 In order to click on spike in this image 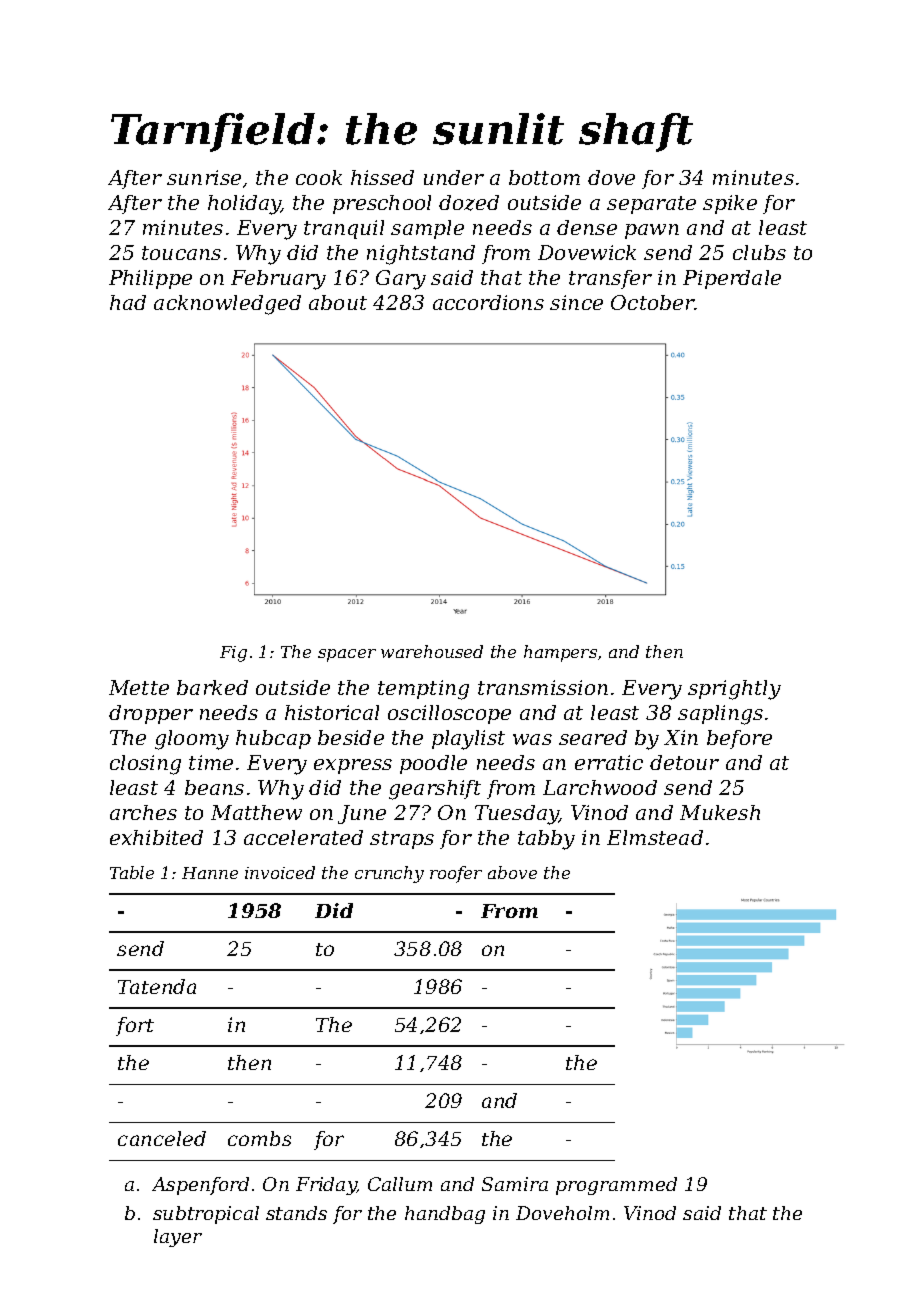, I will do `click(730, 204)`.
